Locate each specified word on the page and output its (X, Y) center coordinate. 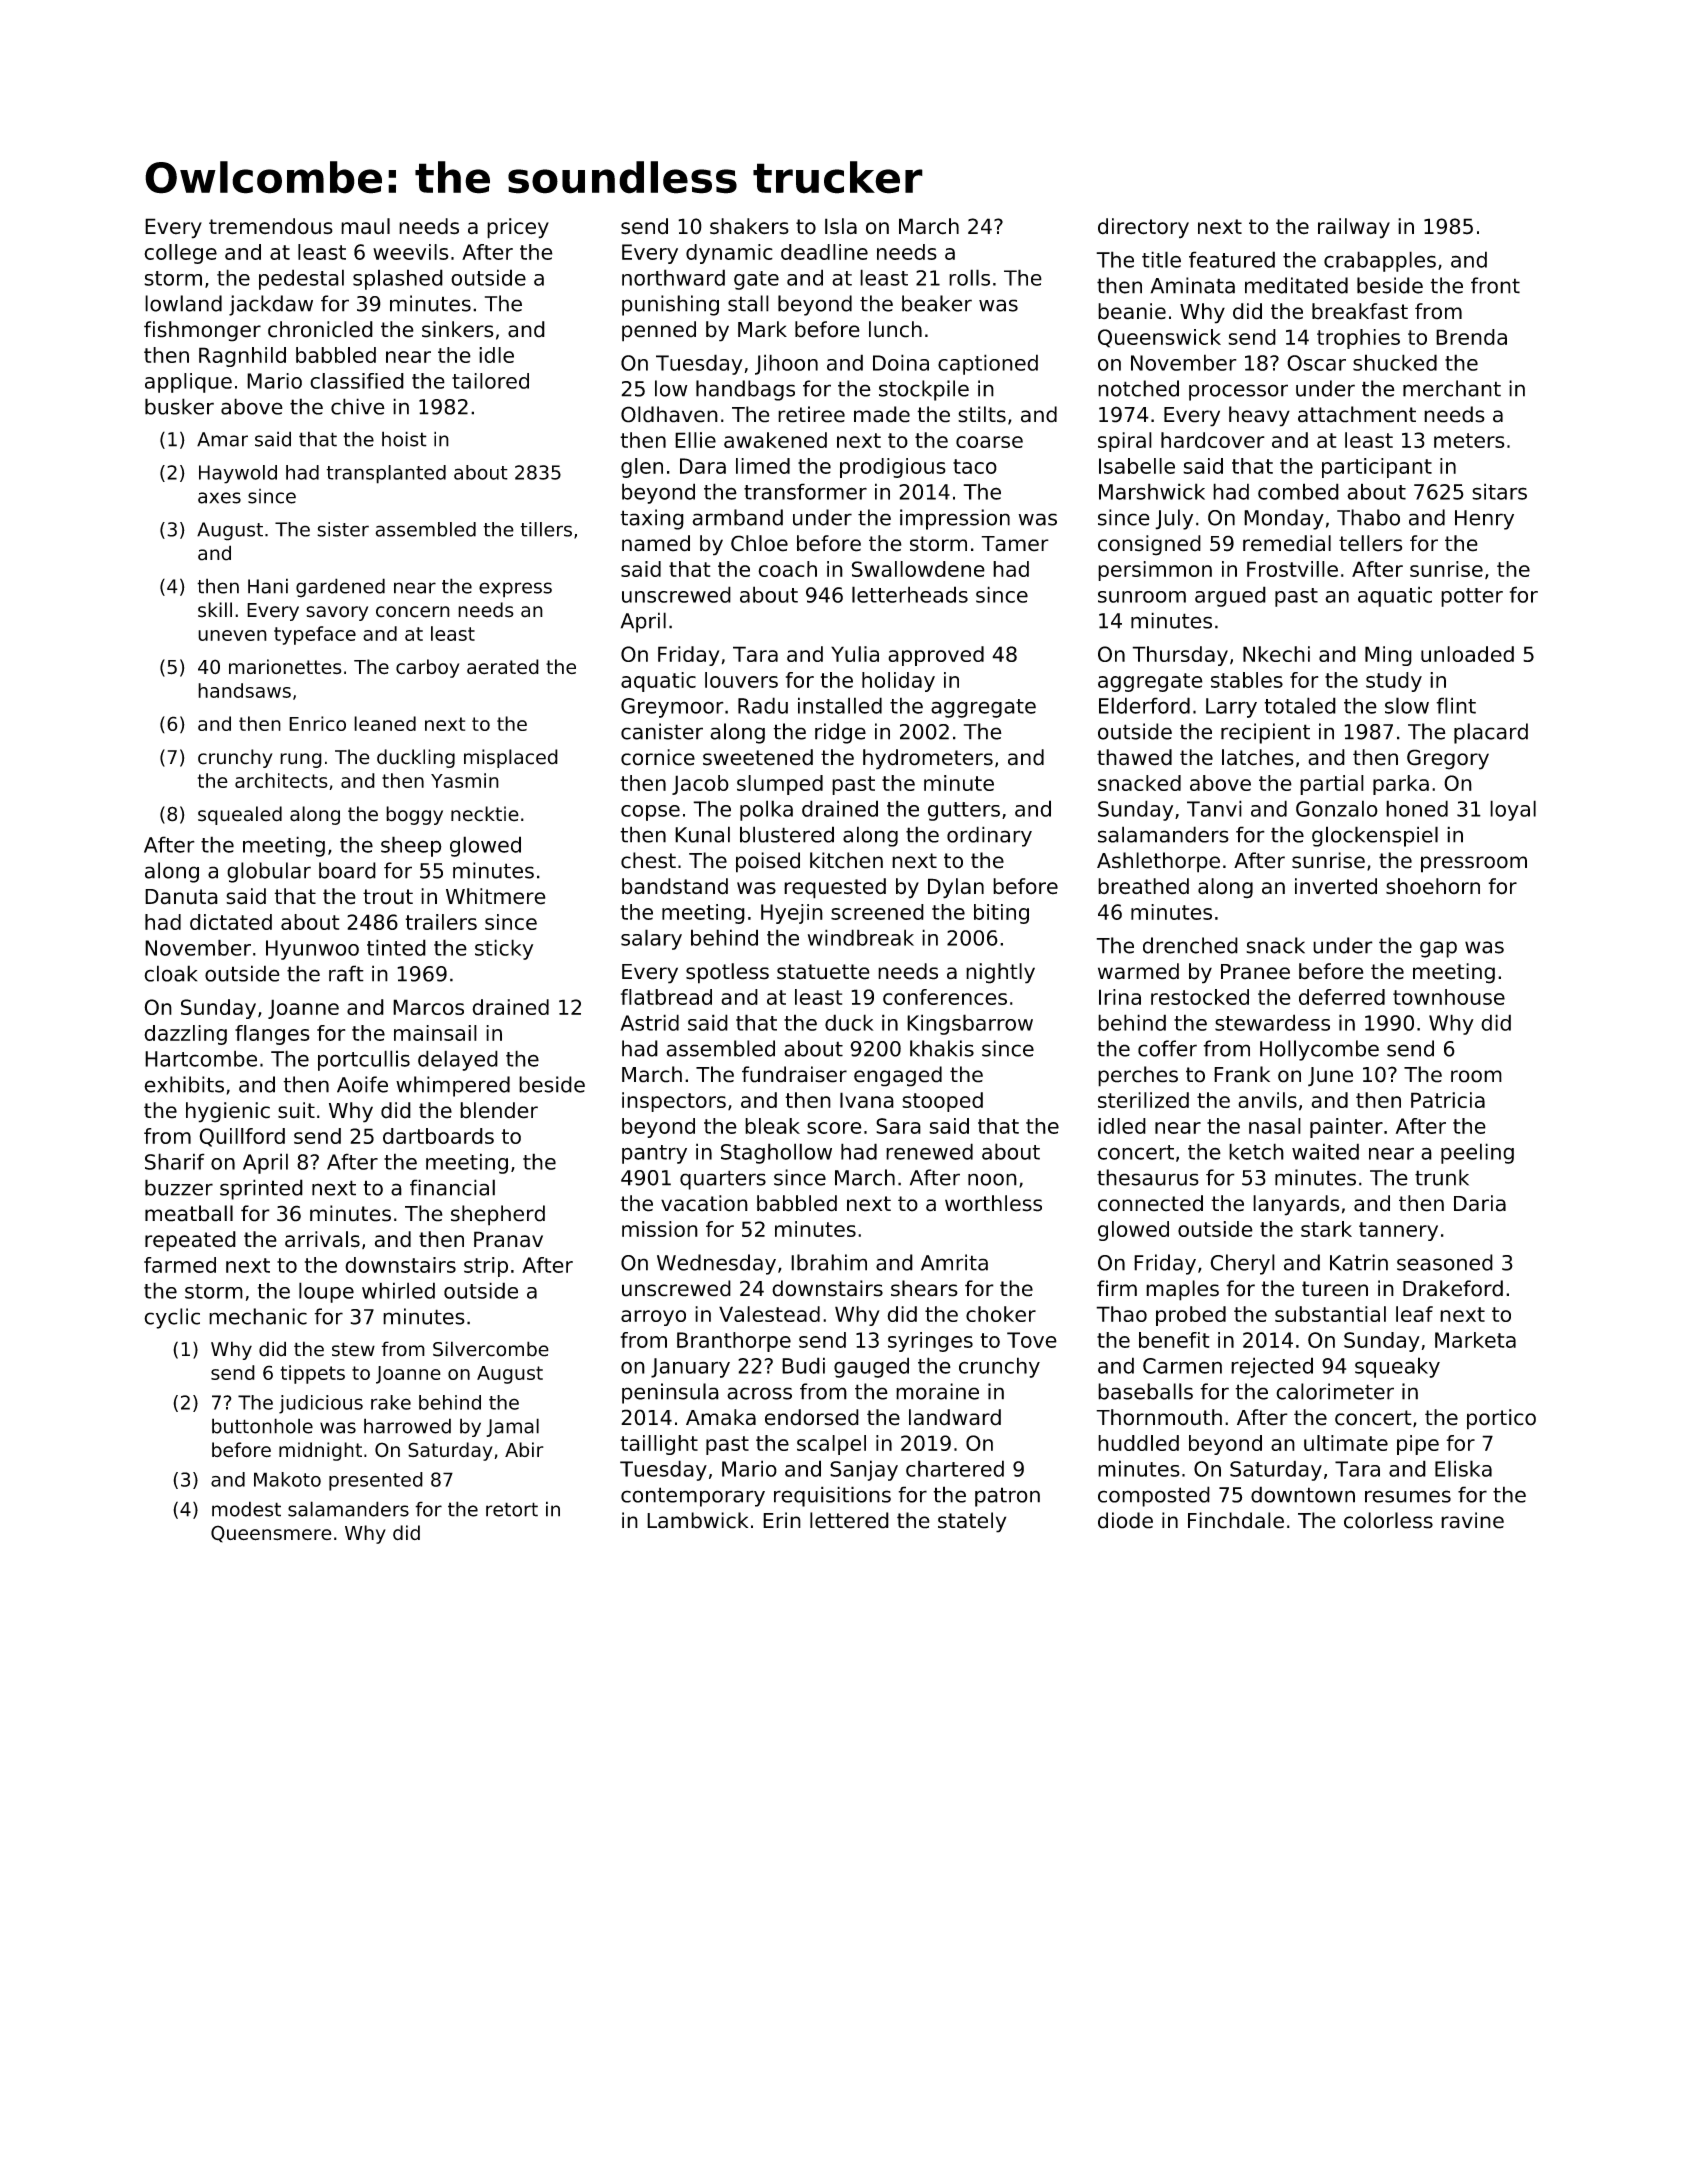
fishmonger (202, 331)
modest (246, 1509)
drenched (1190, 945)
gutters (964, 811)
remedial (1287, 543)
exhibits (184, 1084)
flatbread (666, 997)
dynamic (729, 254)
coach (787, 569)
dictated (231, 922)
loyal (1513, 810)
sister (343, 529)
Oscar (1316, 363)
